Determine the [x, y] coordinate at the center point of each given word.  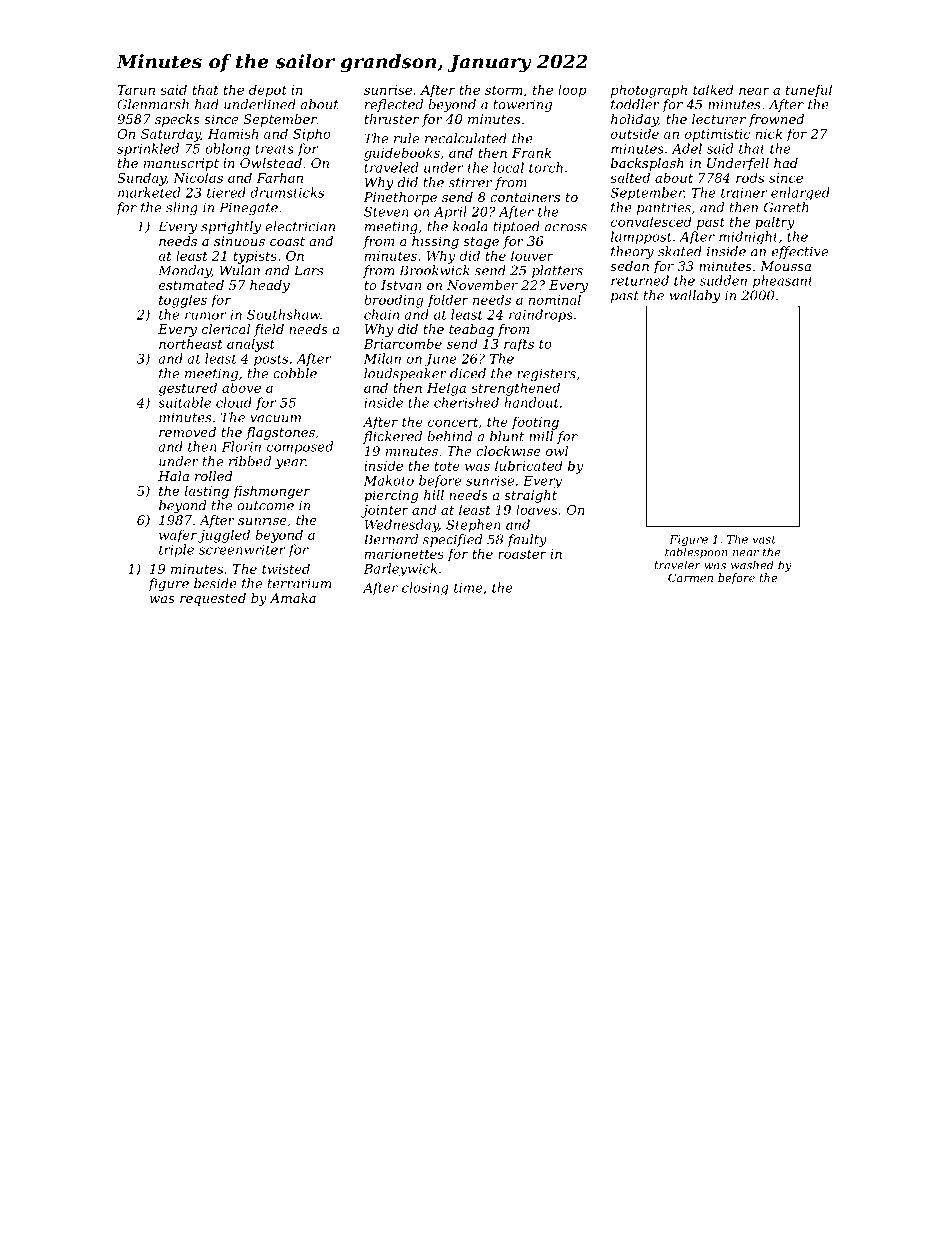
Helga [446, 389]
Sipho [312, 135]
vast [764, 539]
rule [406, 138]
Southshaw [283, 314]
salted [630, 177]
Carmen [690, 577]
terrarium [299, 583]
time [468, 588]
